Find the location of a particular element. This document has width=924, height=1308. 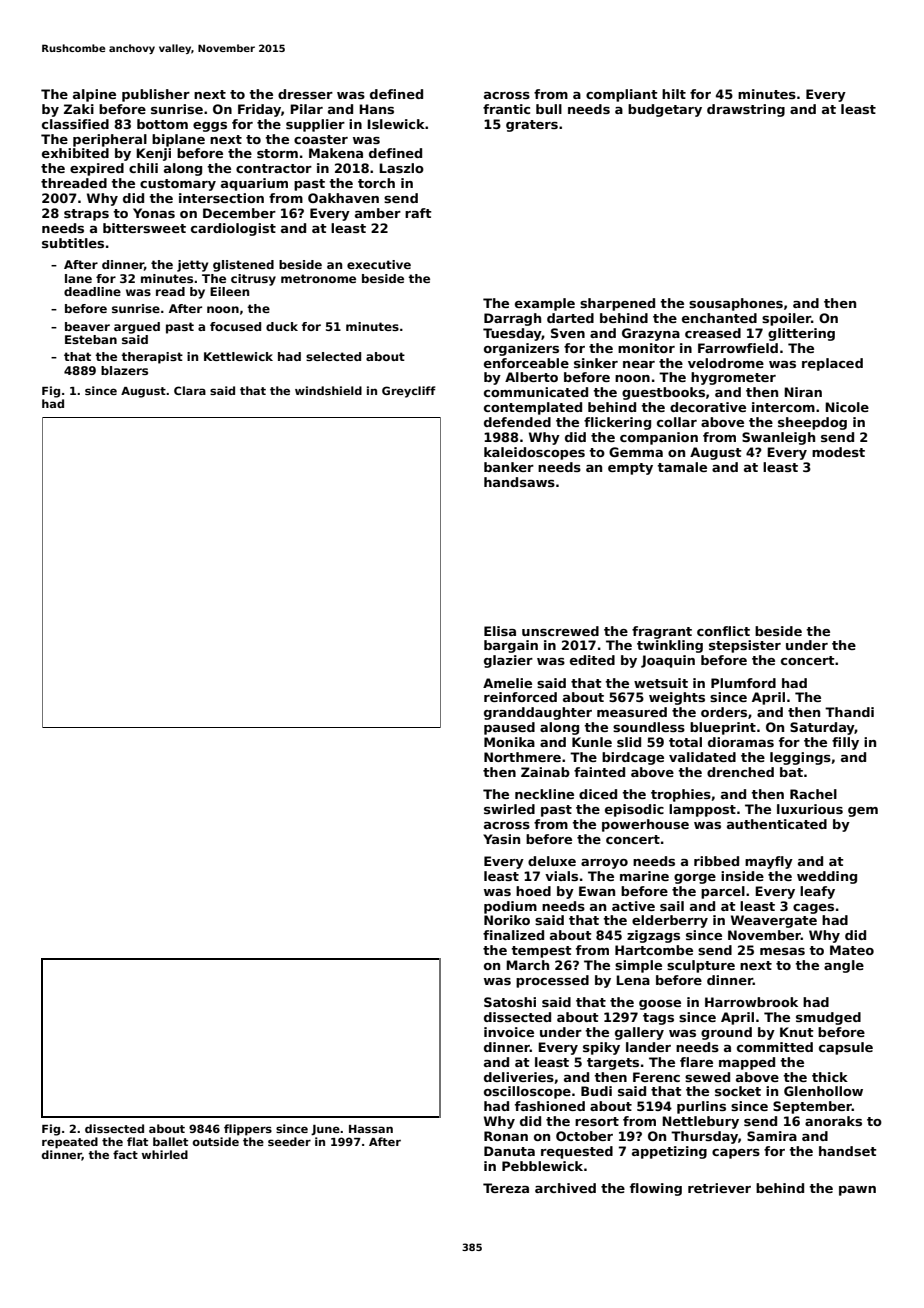

modest is located at coordinates (838, 452).
